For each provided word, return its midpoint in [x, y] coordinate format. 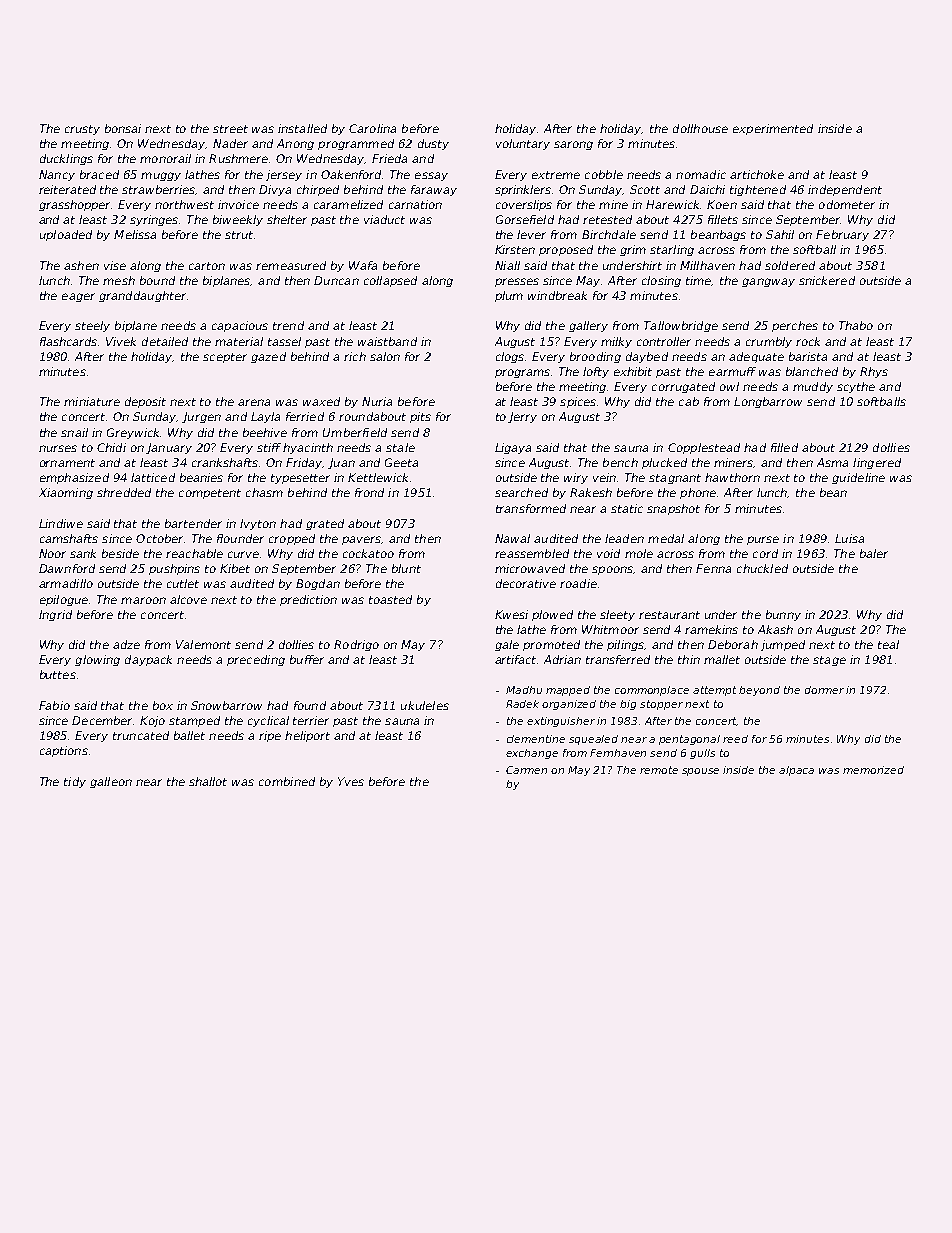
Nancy [57, 175]
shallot [208, 781]
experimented [773, 129]
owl [729, 386]
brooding [595, 357]
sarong [573, 145]
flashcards [69, 341]
